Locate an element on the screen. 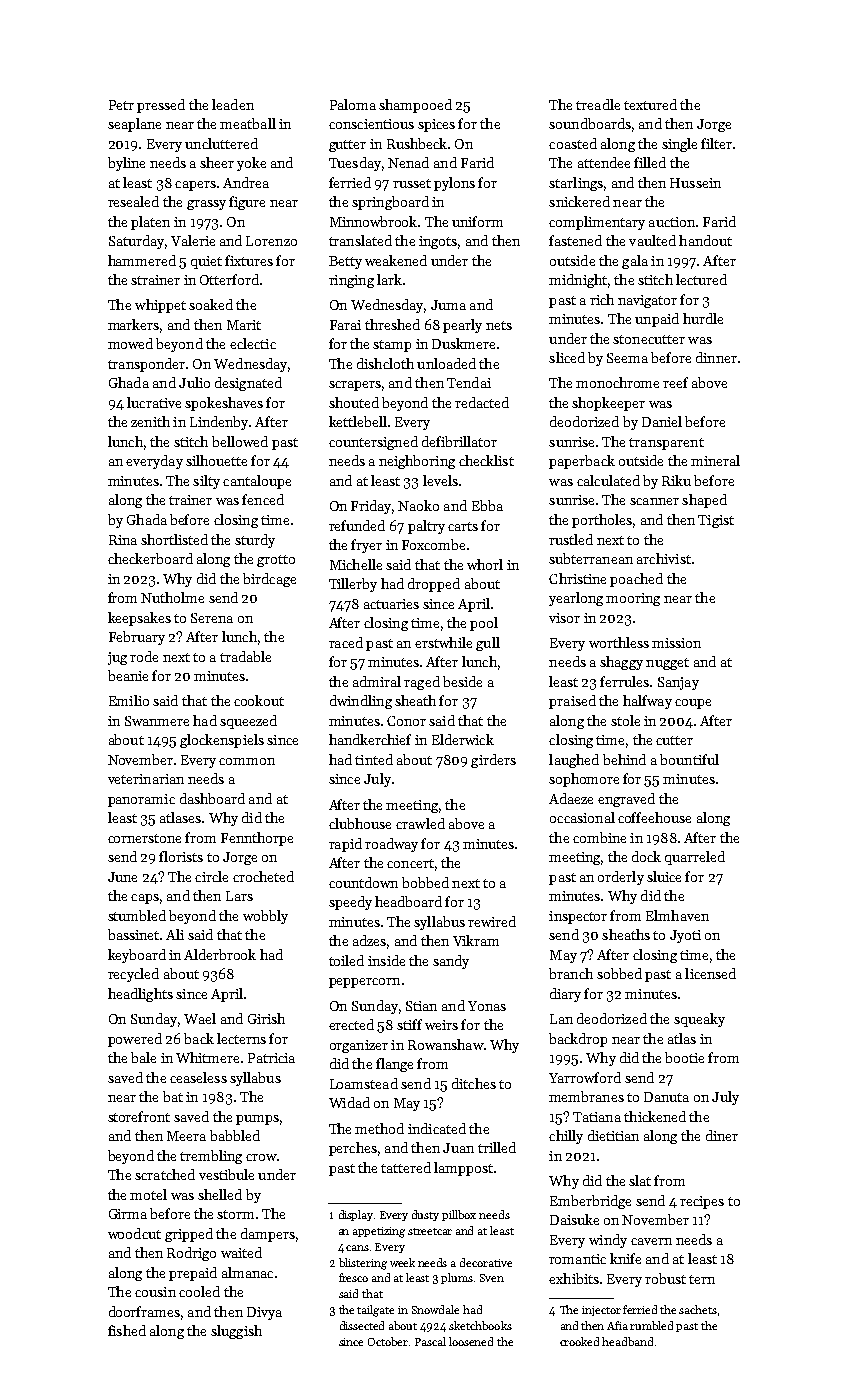  Wael is located at coordinates (200, 1018).
